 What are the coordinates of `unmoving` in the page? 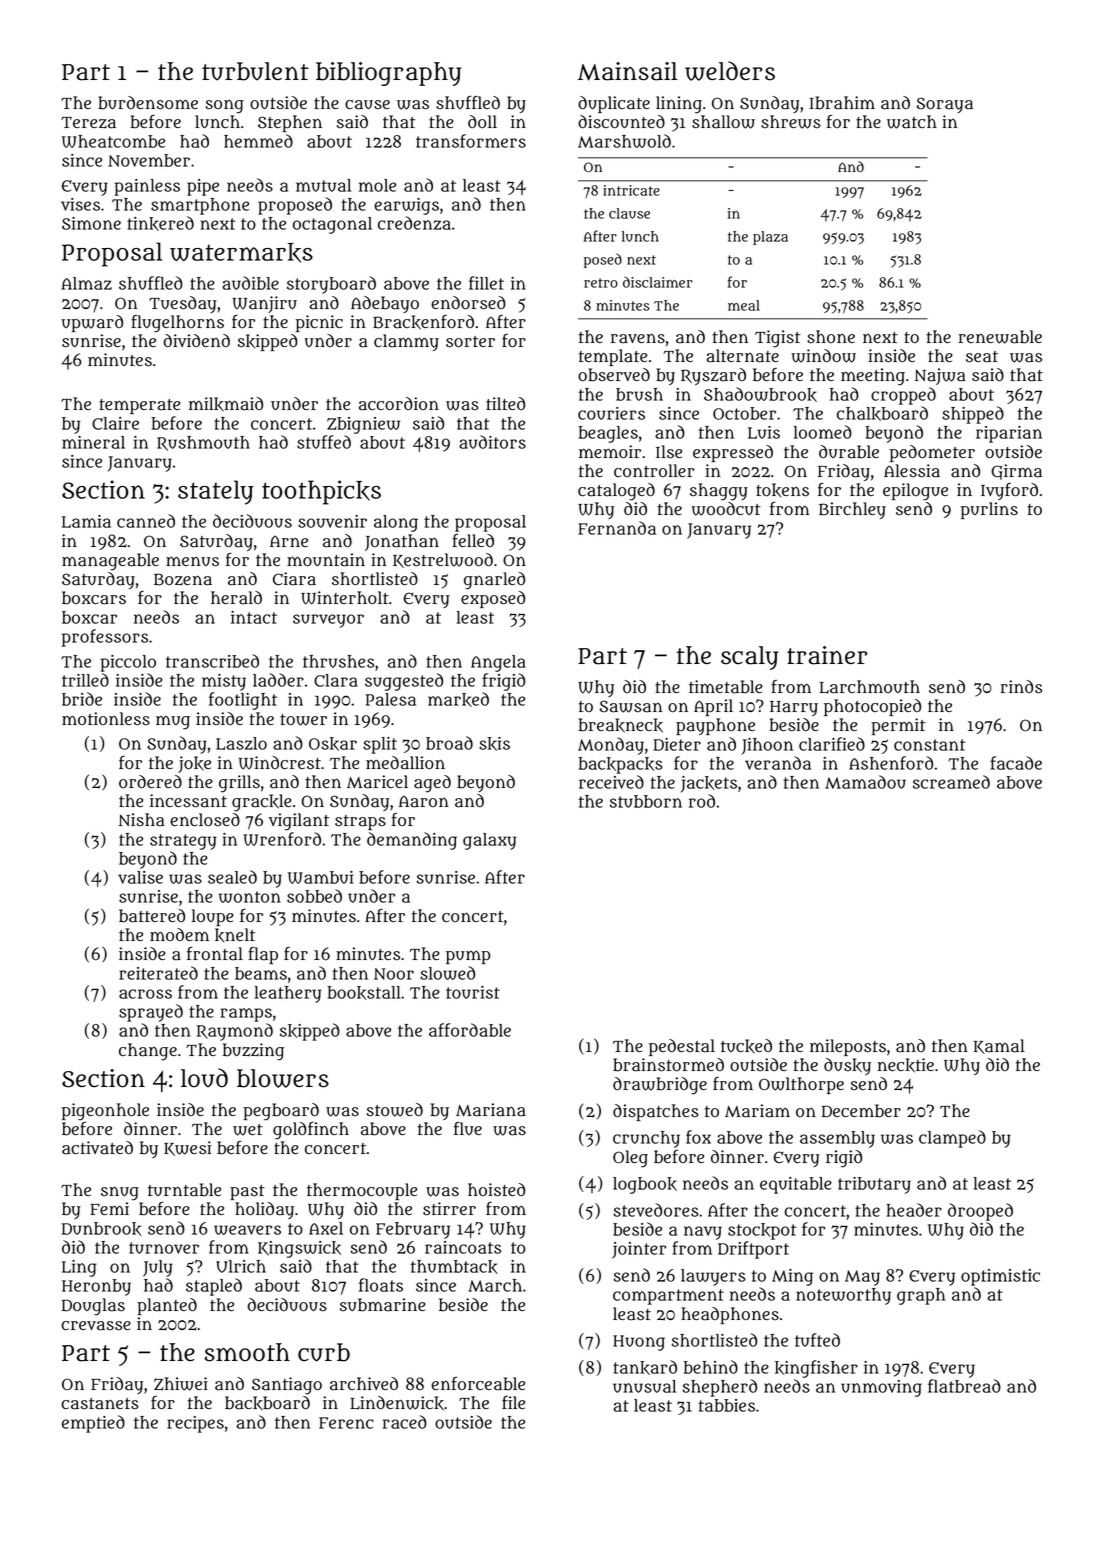 It's located at (881, 1388).
